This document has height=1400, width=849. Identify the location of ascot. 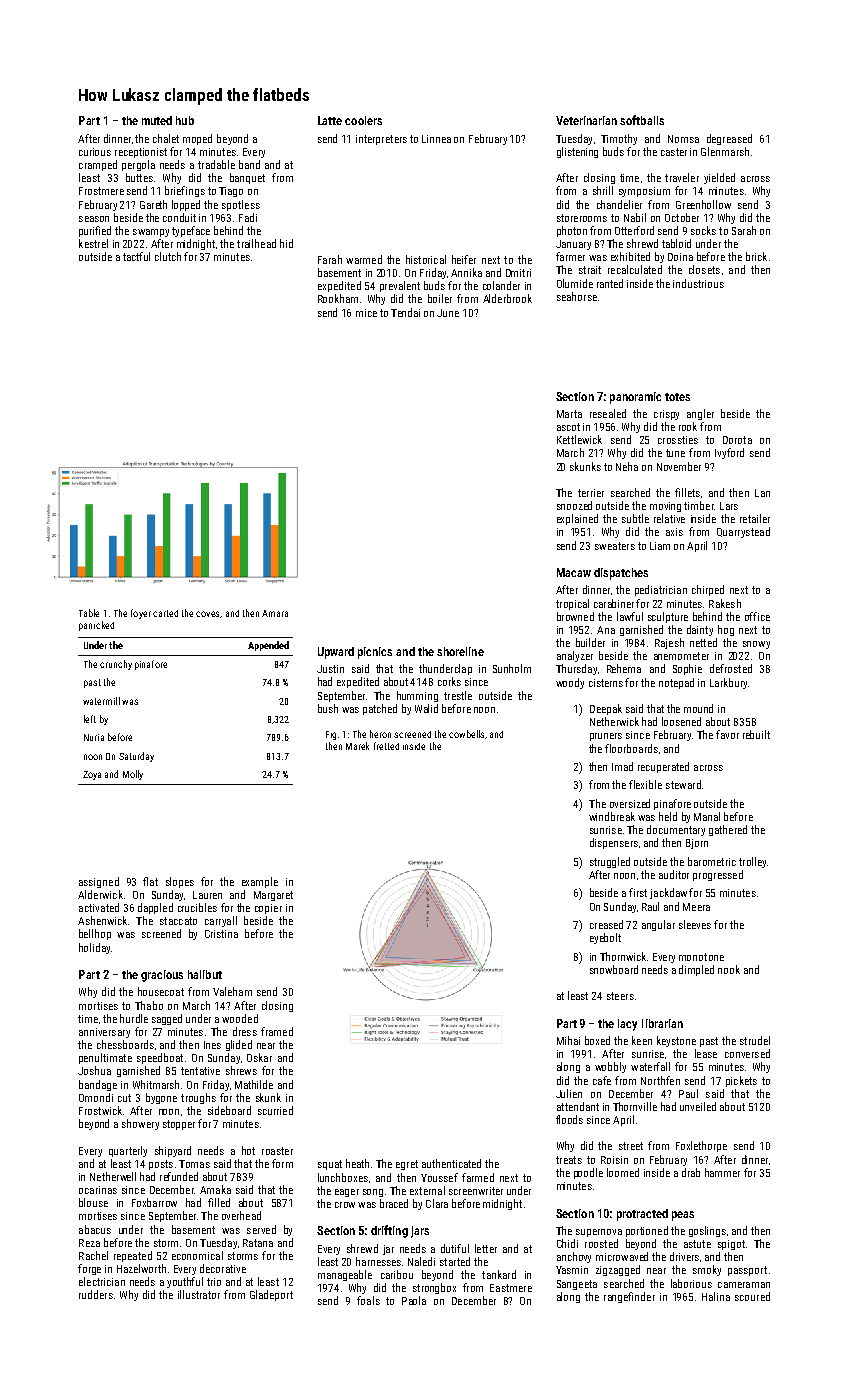
(568, 427).
